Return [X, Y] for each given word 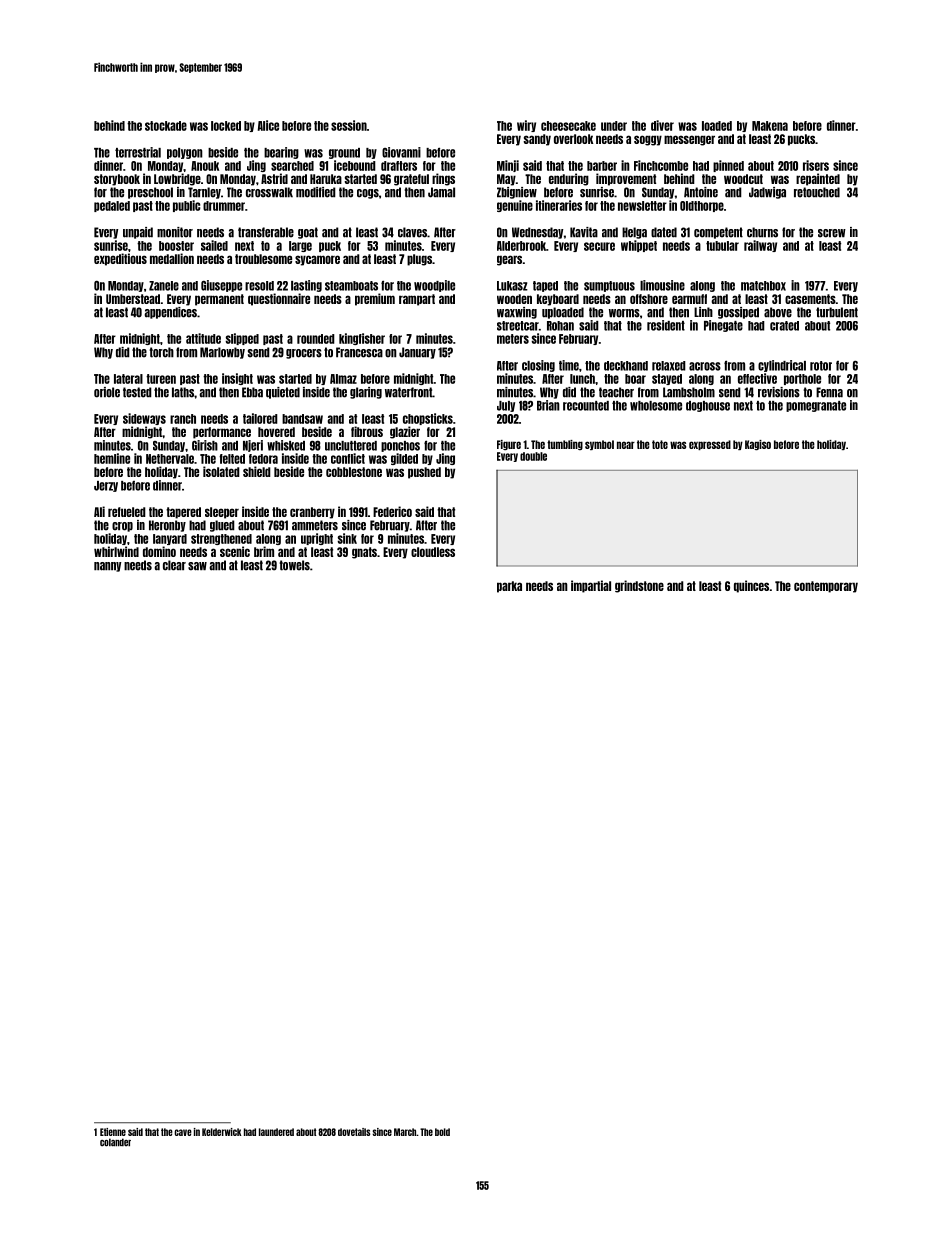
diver [662, 125]
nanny [107, 567]
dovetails [354, 1132]
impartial [591, 586]
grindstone [639, 586]
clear [174, 565]
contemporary [826, 587]
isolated [221, 471]
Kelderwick [222, 1132]
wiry [526, 126]
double [533, 456]
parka [509, 587]
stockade [166, 126]
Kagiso [758, 445]
